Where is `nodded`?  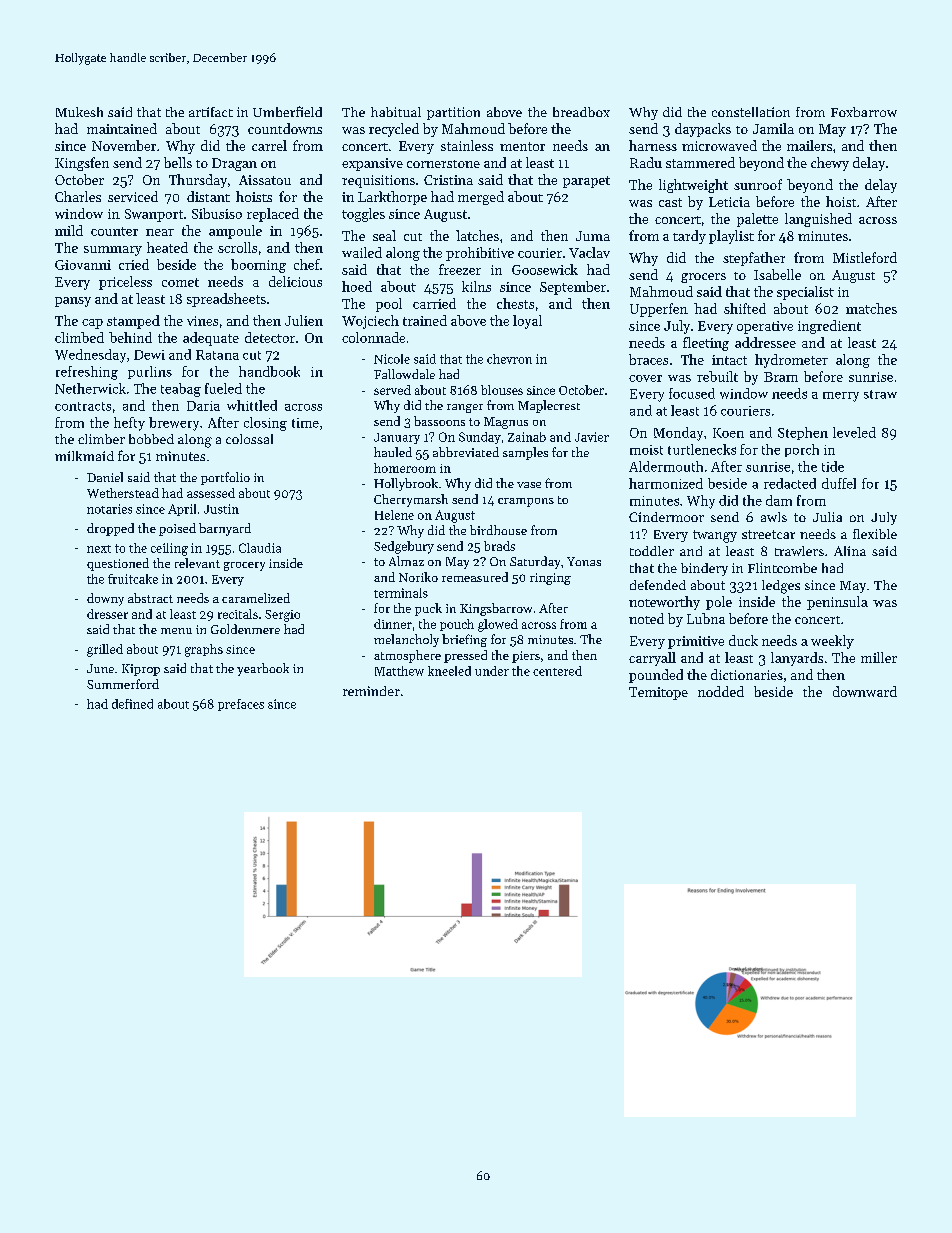
nodded is located at coordinates (721, 691).
